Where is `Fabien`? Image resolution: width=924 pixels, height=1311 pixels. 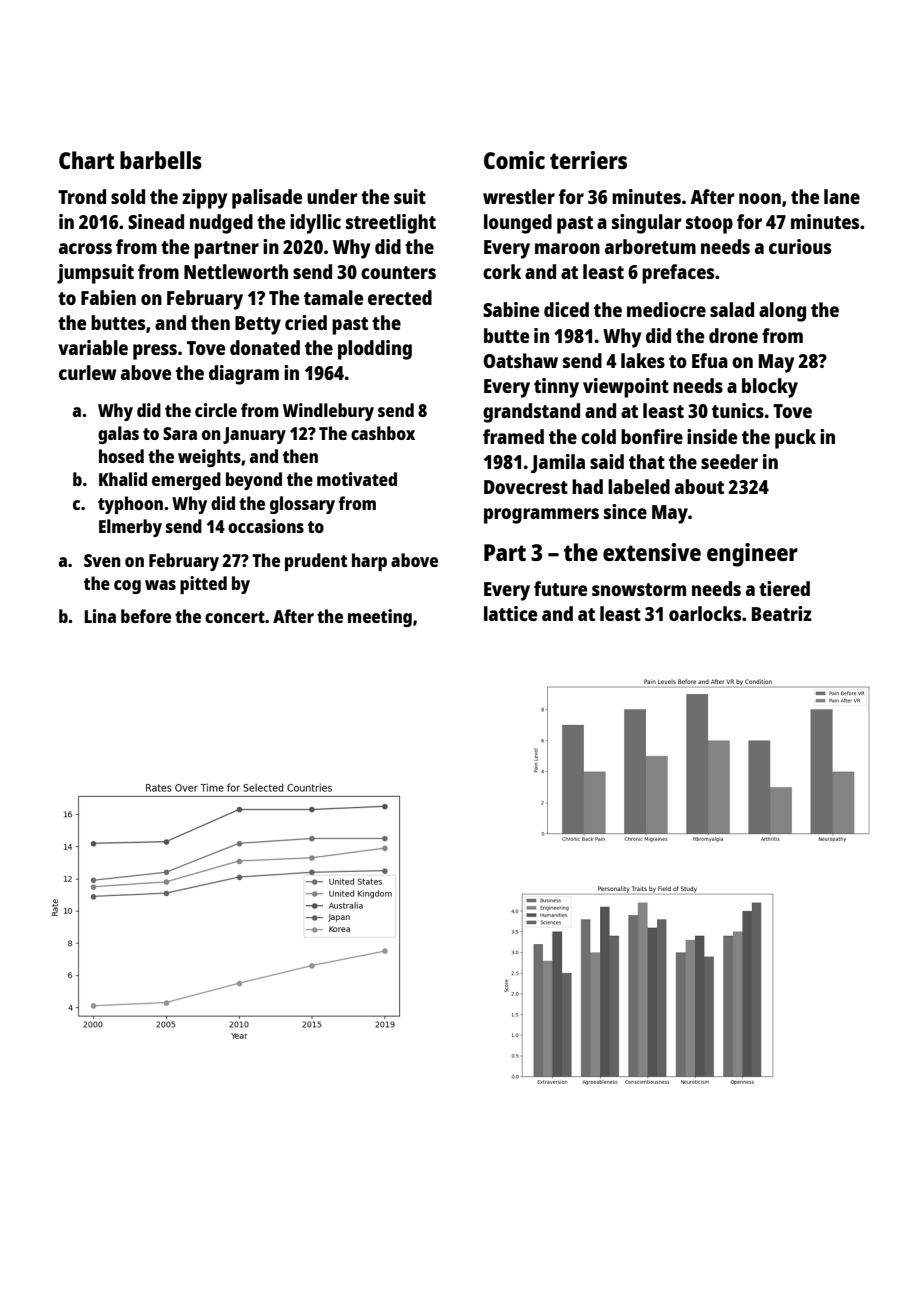 Fabien is located at coordinates (108, 297).
